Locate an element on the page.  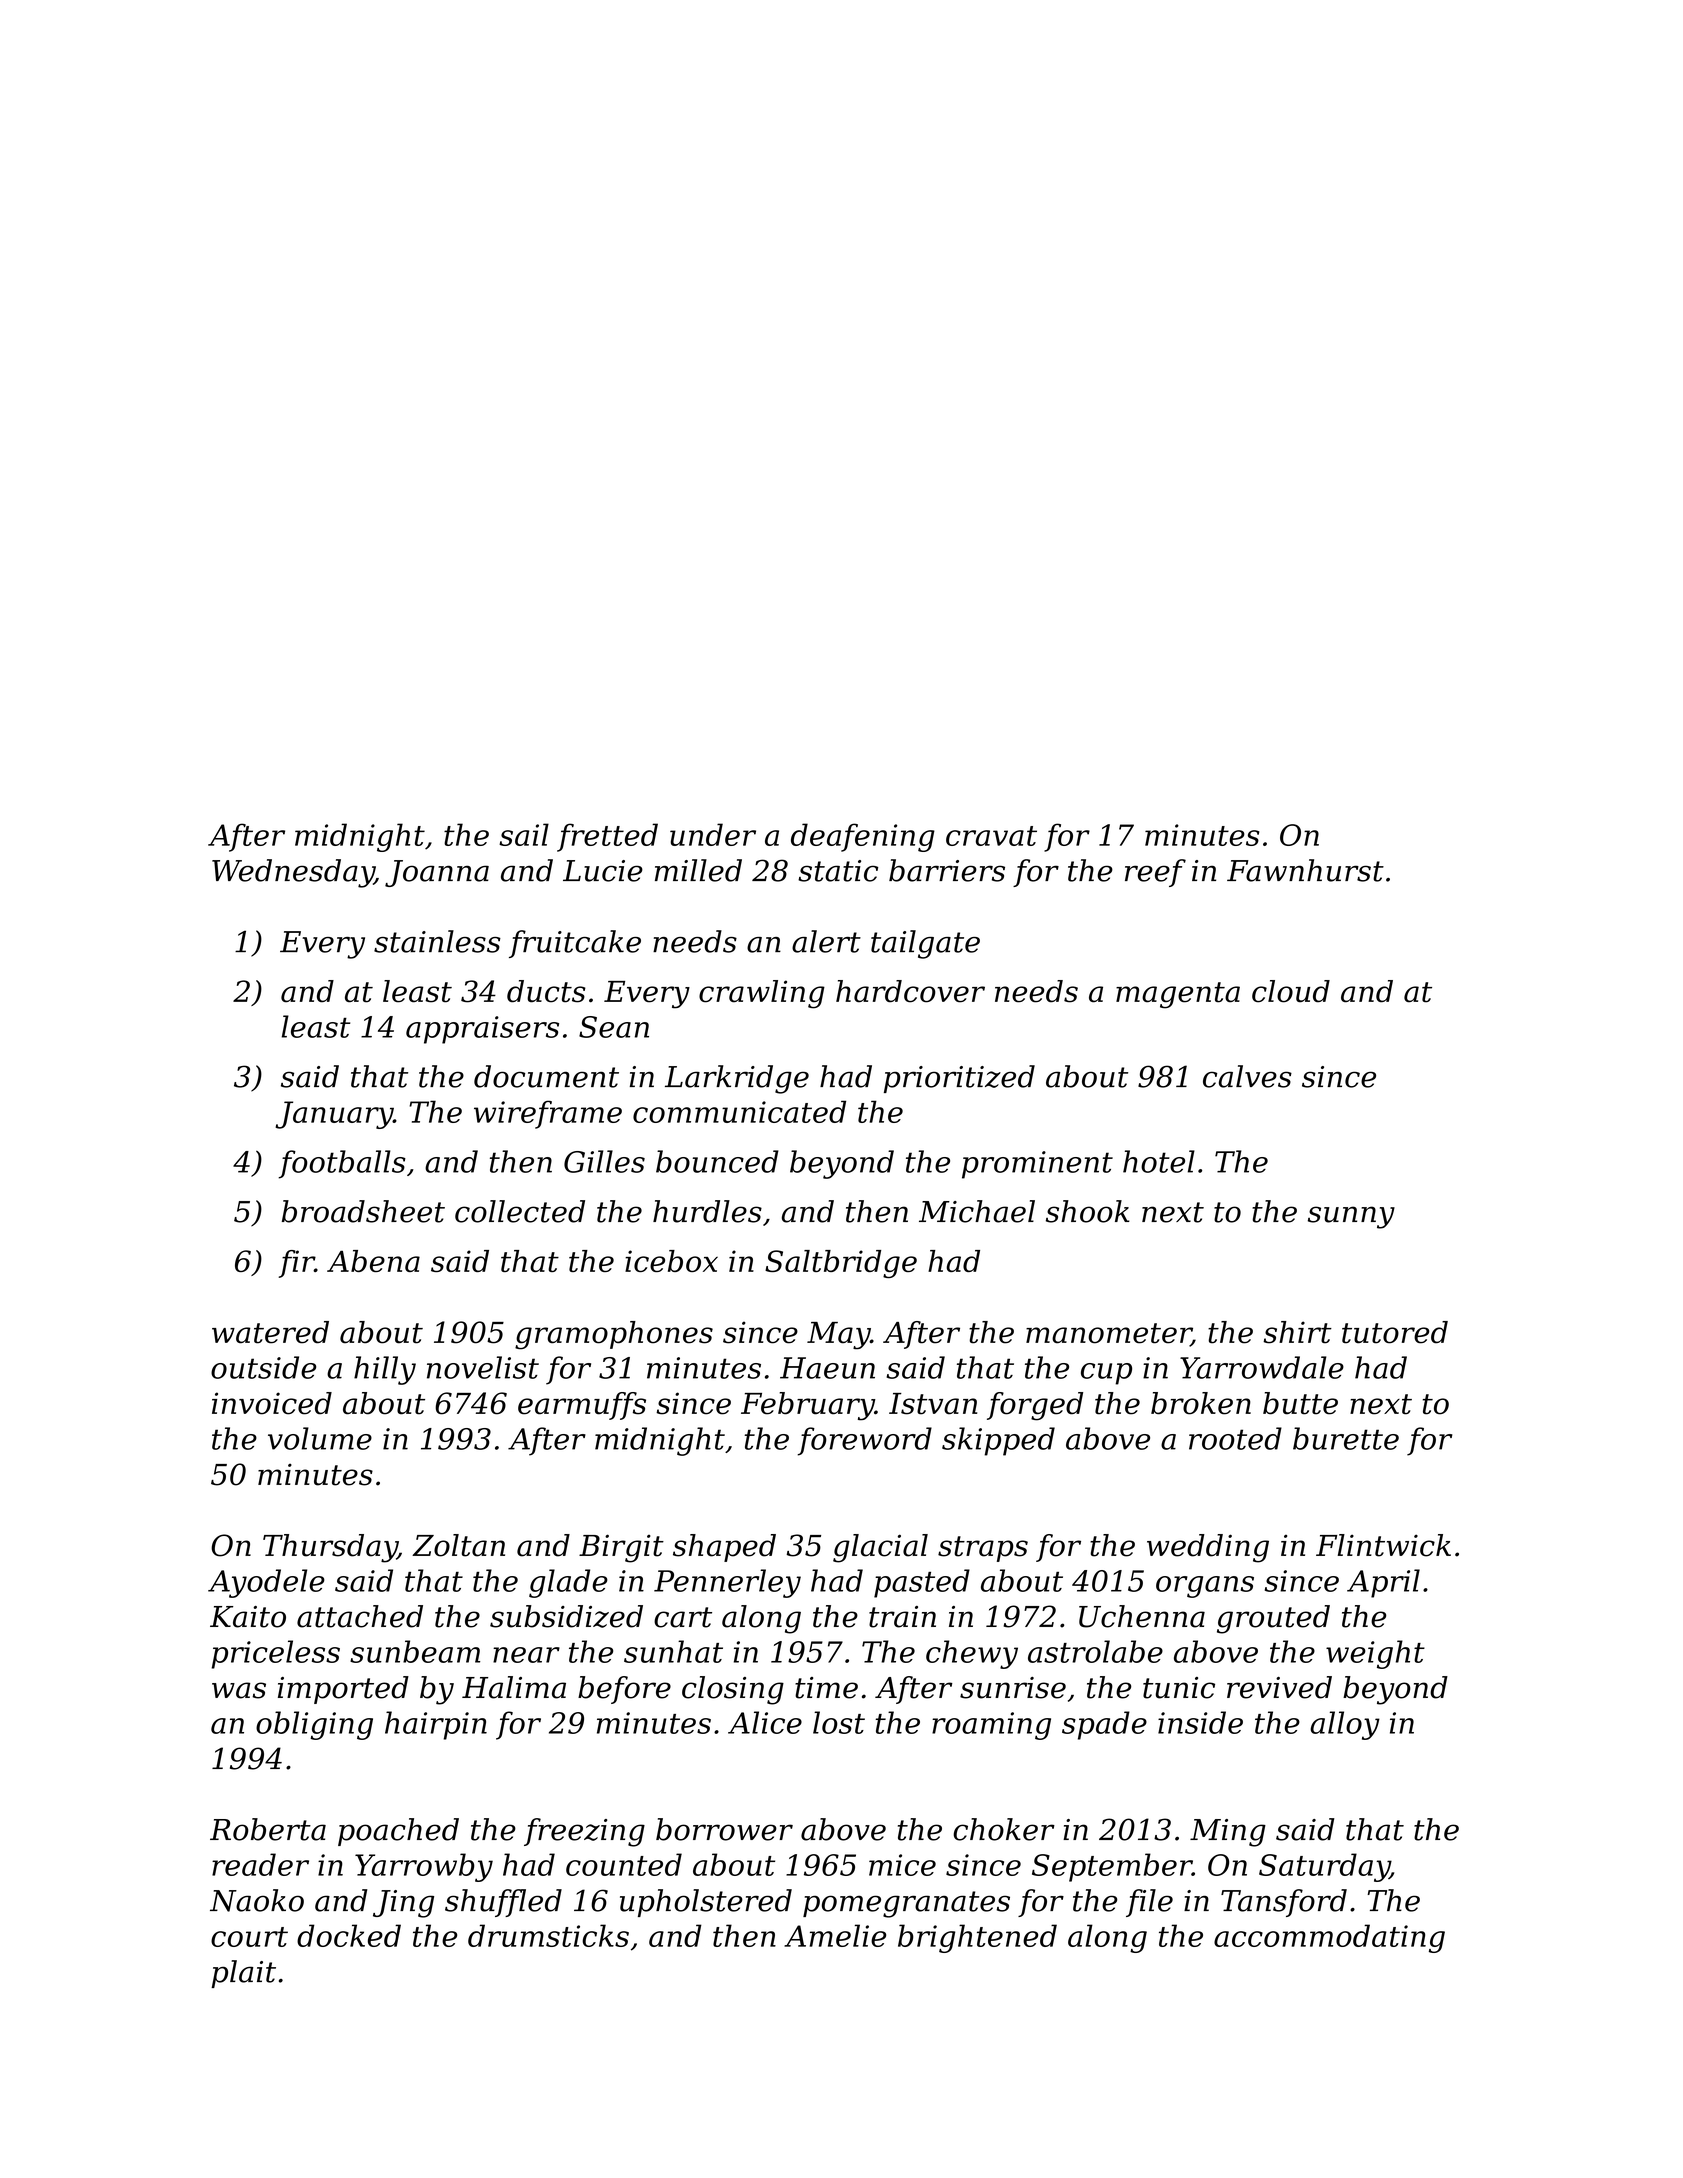
forged is located at coordinates (1035, 1406).
